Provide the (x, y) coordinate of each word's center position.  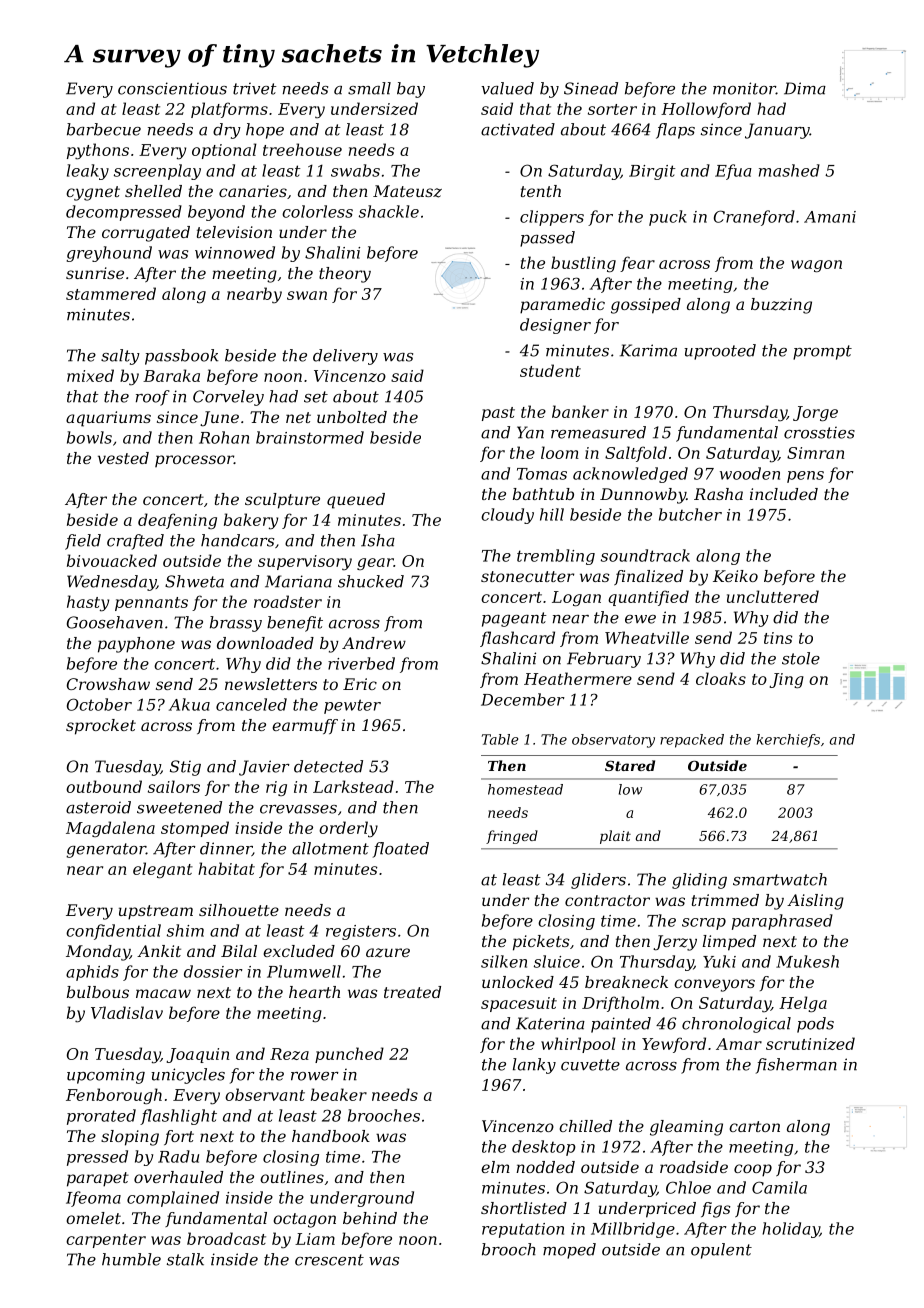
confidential (113, 932)
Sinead (591, 88)
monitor (744, 88)
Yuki (719, 961)
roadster (288, 601)
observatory (613, 741)
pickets (541, 943)
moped (569, 1251)
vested (123, 458)
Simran (815, 453)
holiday (791, 1230)
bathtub (543, 494)
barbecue (104, 129)
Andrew (374, 643)
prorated (101, 1117)
